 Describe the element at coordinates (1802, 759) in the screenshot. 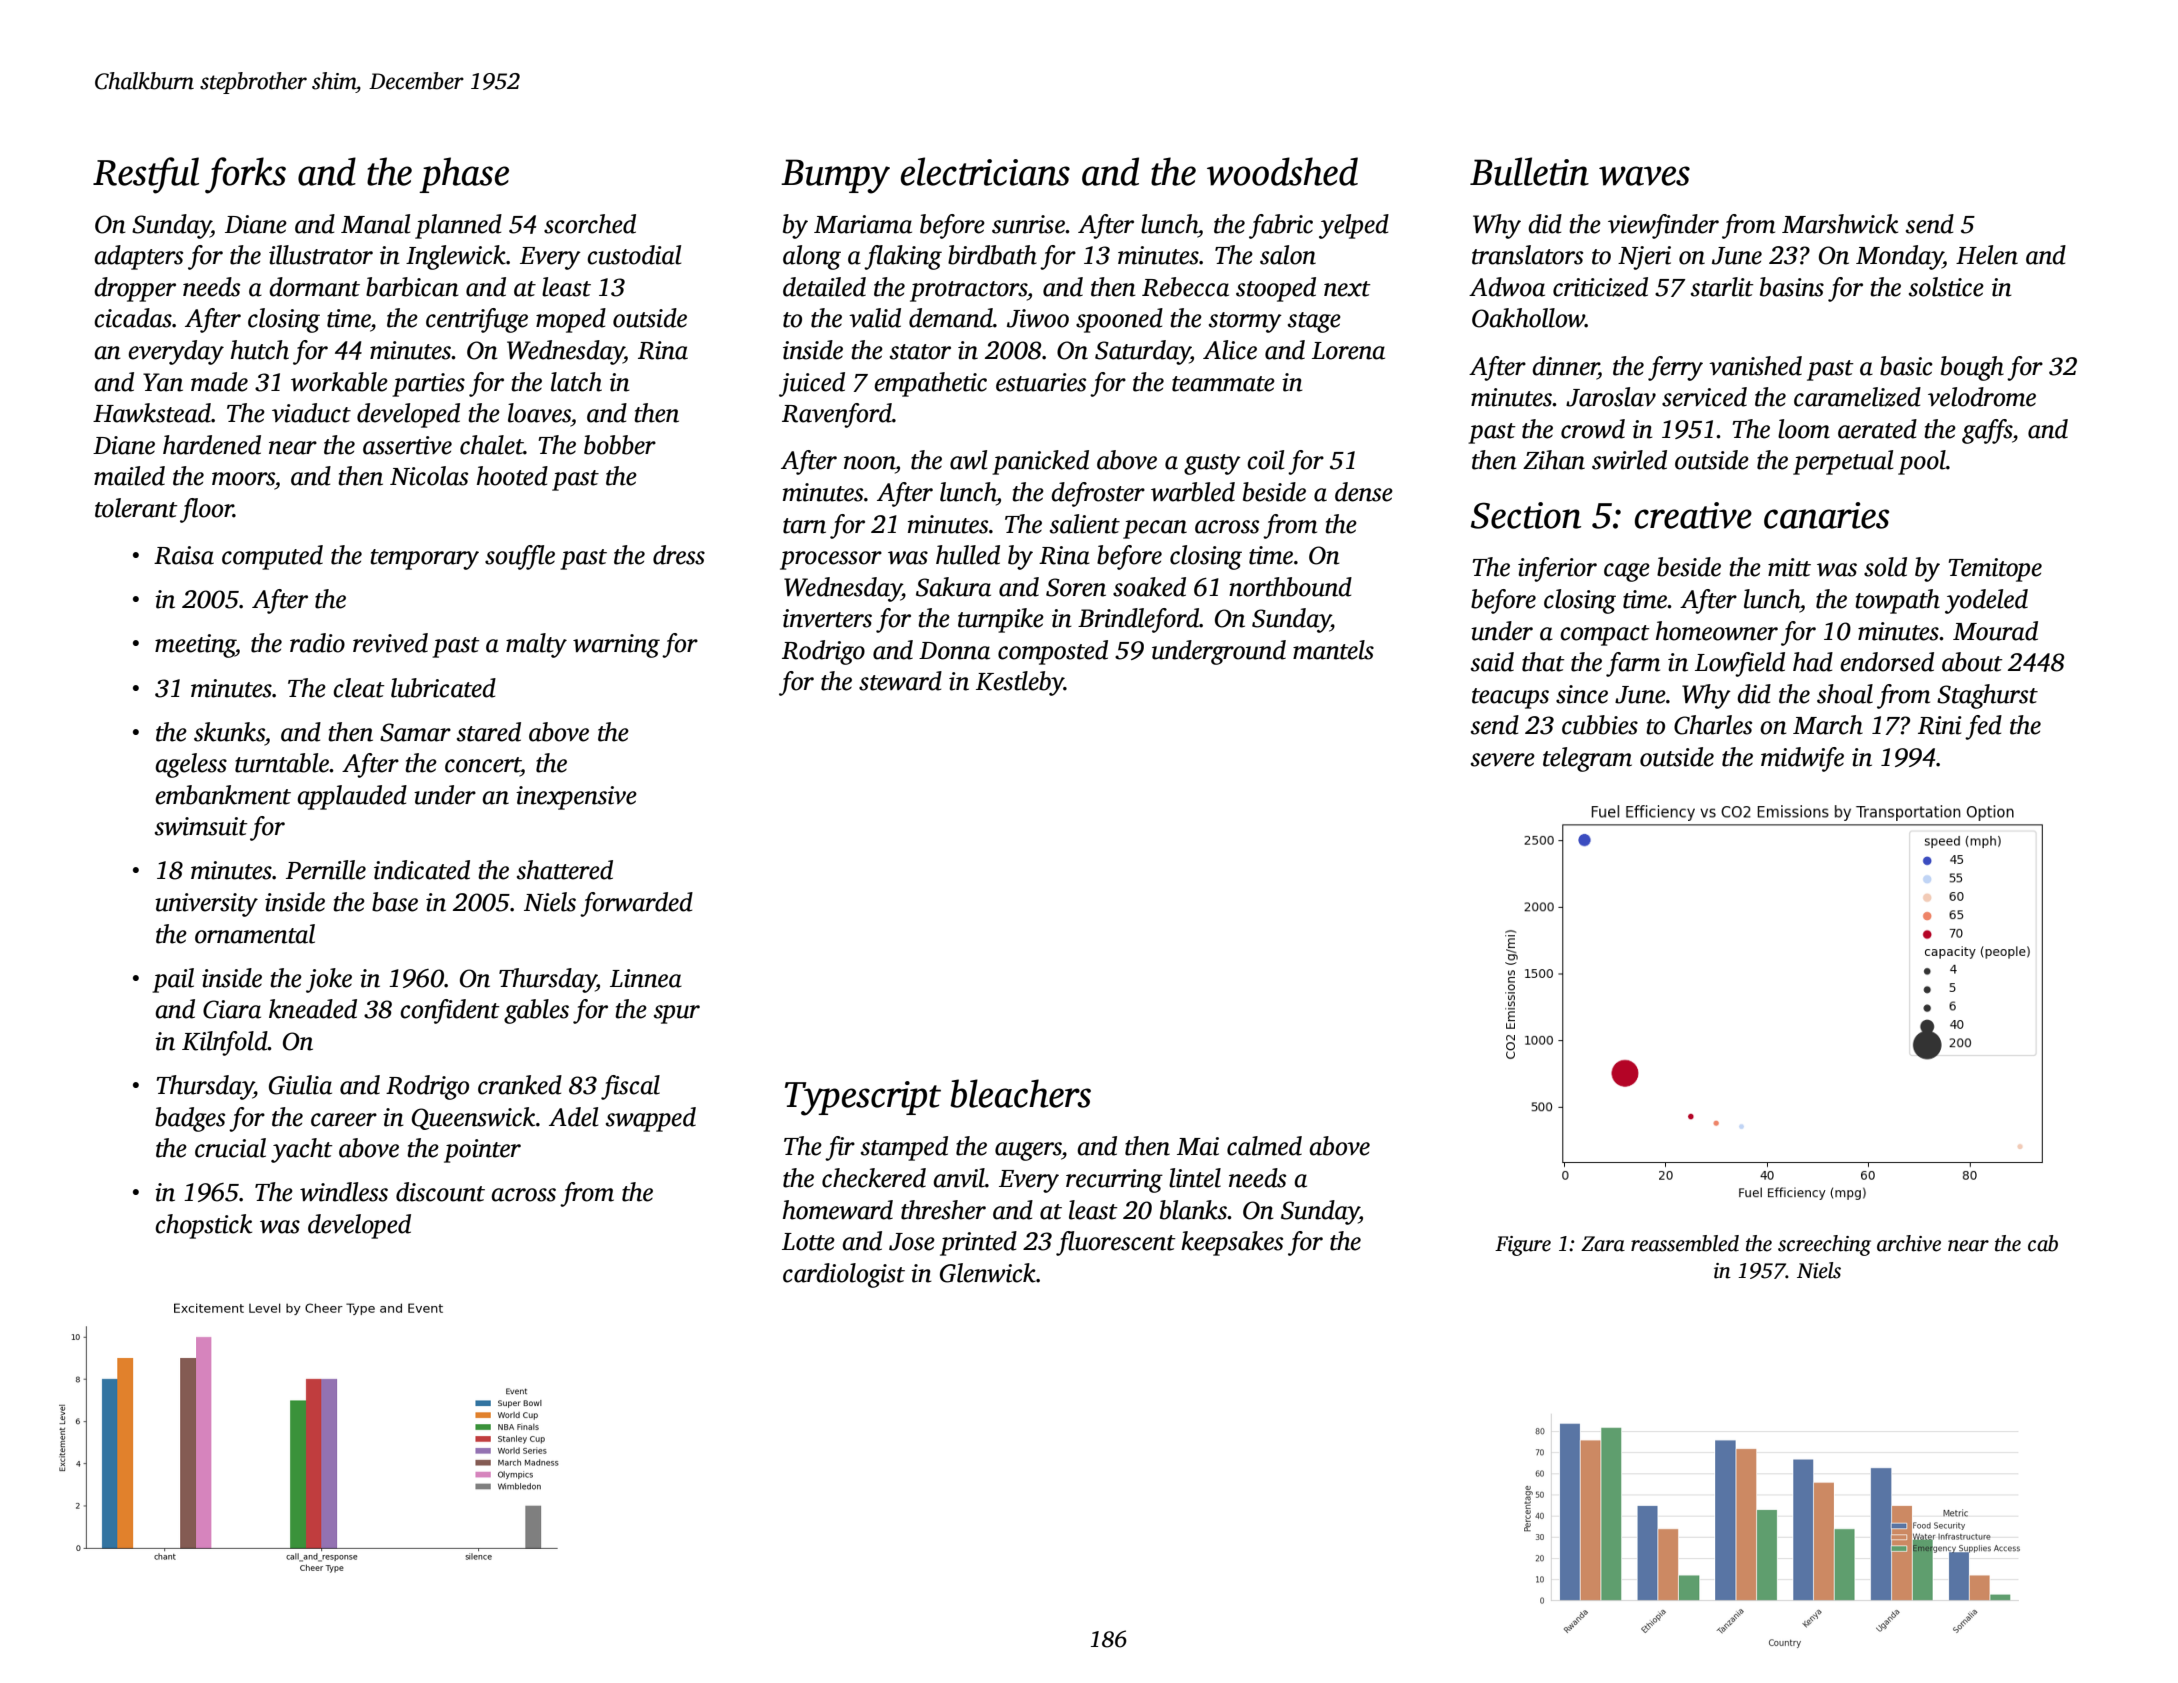

I see `midwife` at that location.
